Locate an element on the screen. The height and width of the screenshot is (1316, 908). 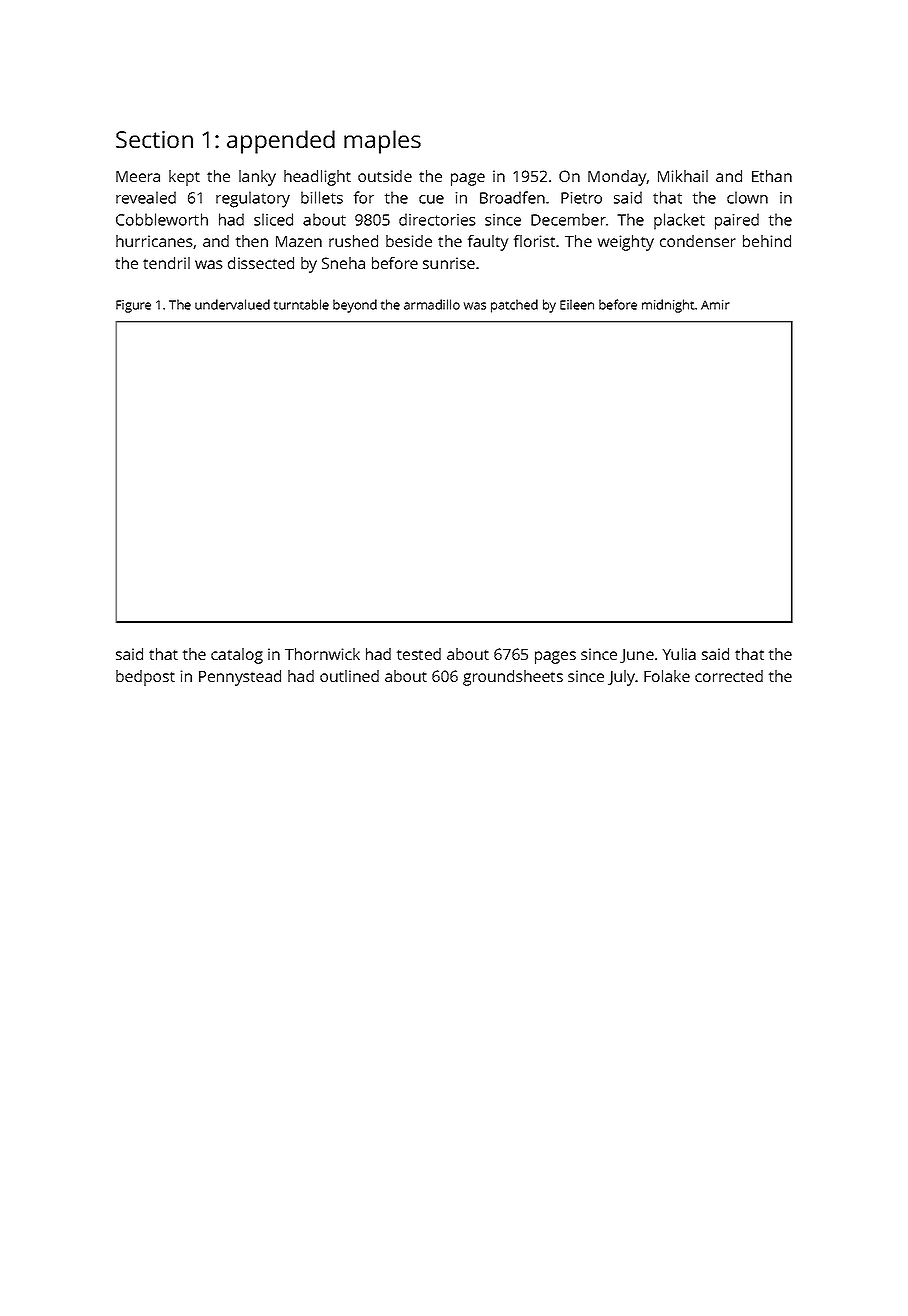
appended is located at coordinates (281, 142).
